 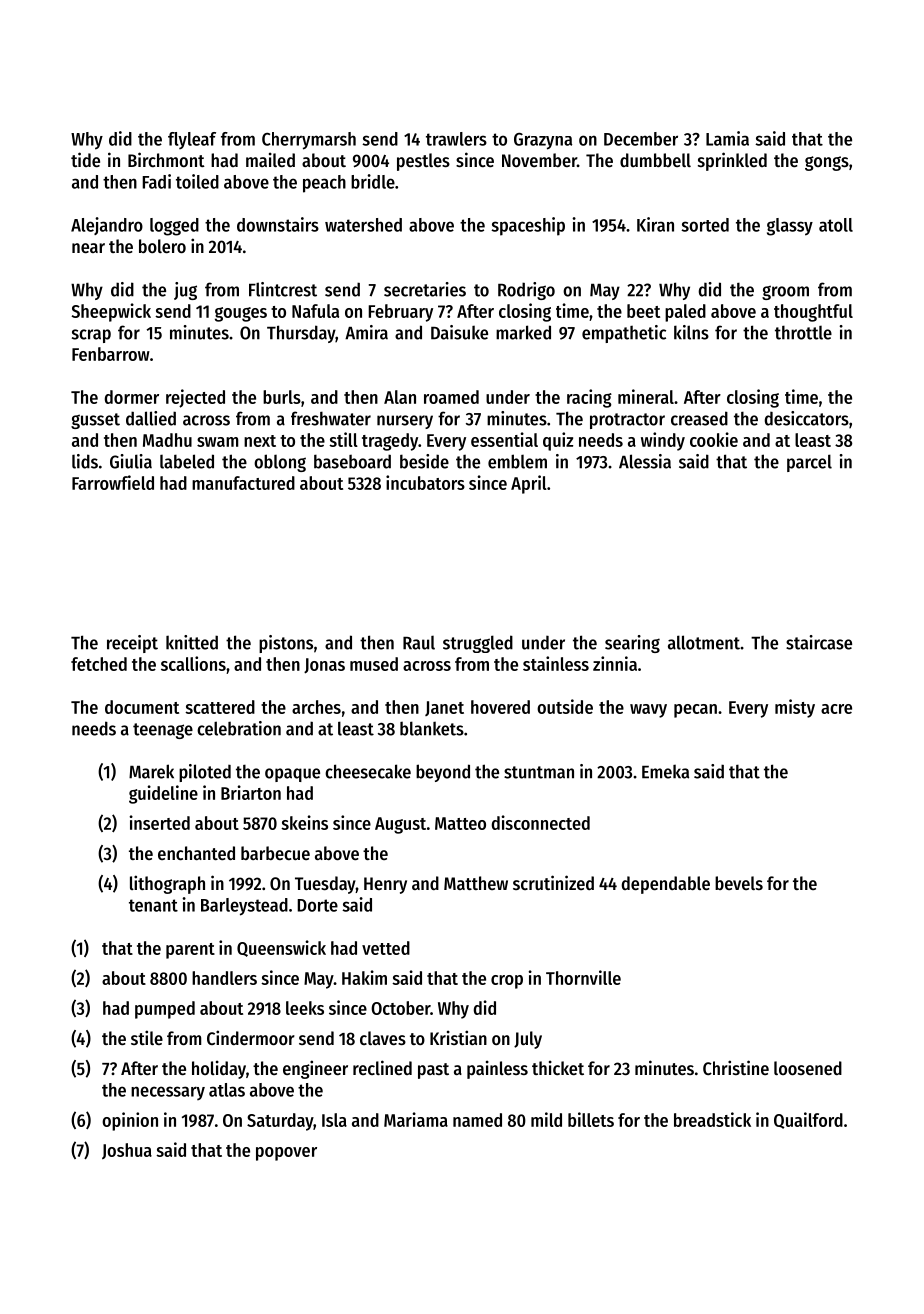 What do you see at coordinates (366, 332) in the image?
I see `Amira` at bounding box center [366, 332].
